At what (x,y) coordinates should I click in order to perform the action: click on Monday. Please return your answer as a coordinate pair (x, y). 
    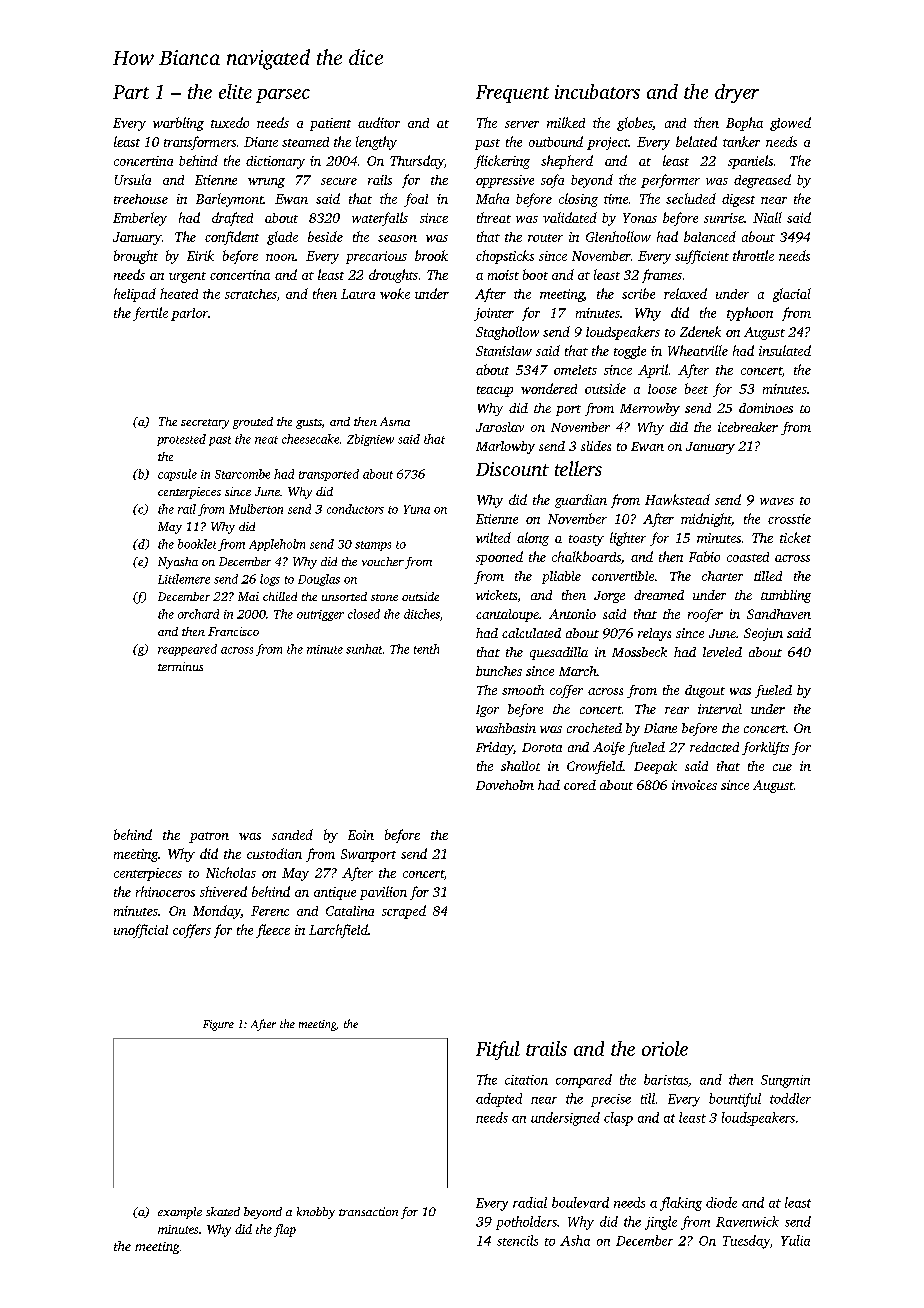
    Looking at the image, I should click on (217, 912).
